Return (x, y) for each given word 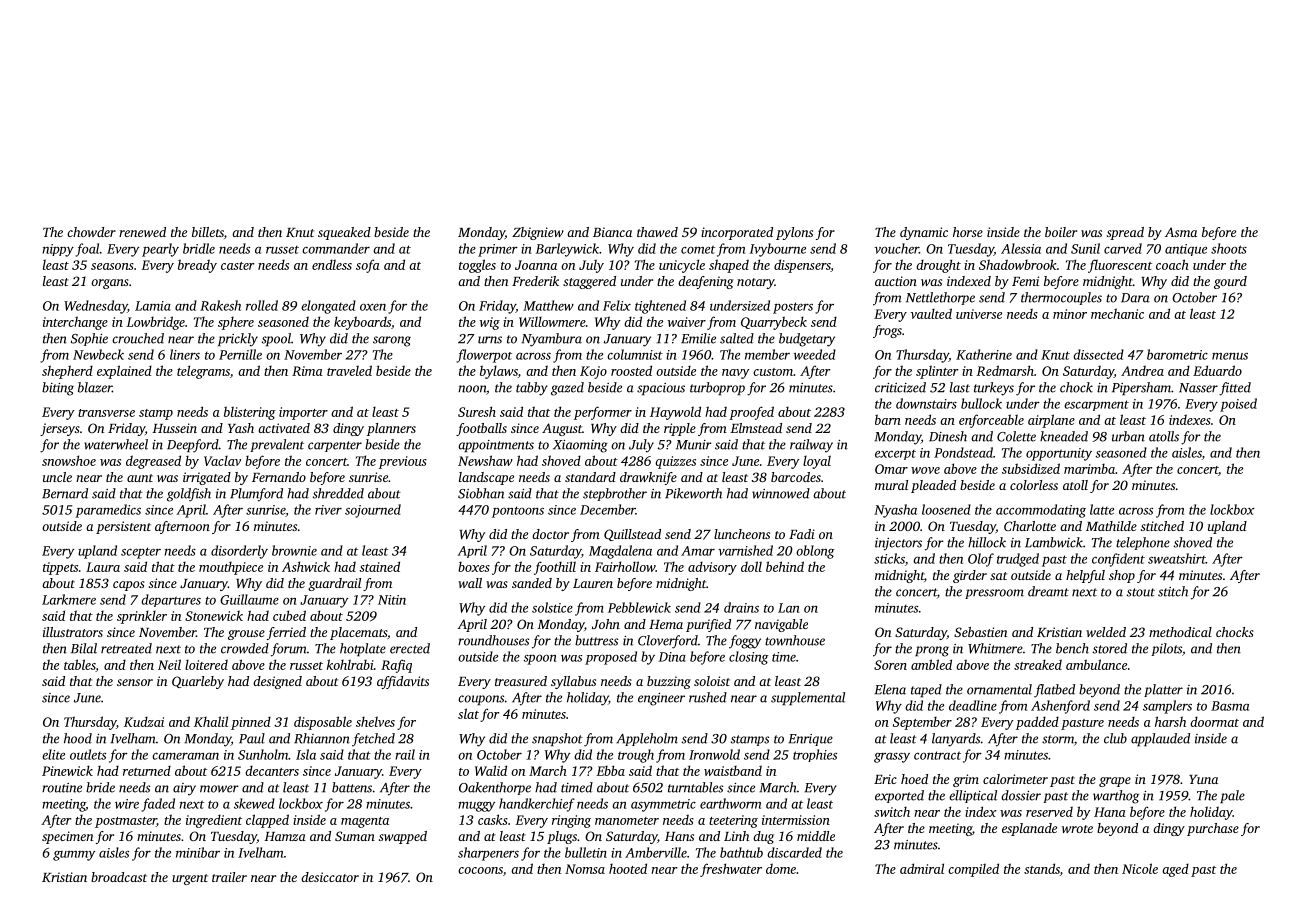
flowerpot (484, 356)
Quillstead (632, 535)
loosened (946, 509)
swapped (403, 837)
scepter (141, 553)
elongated (328, 307)
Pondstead (963, 452)
